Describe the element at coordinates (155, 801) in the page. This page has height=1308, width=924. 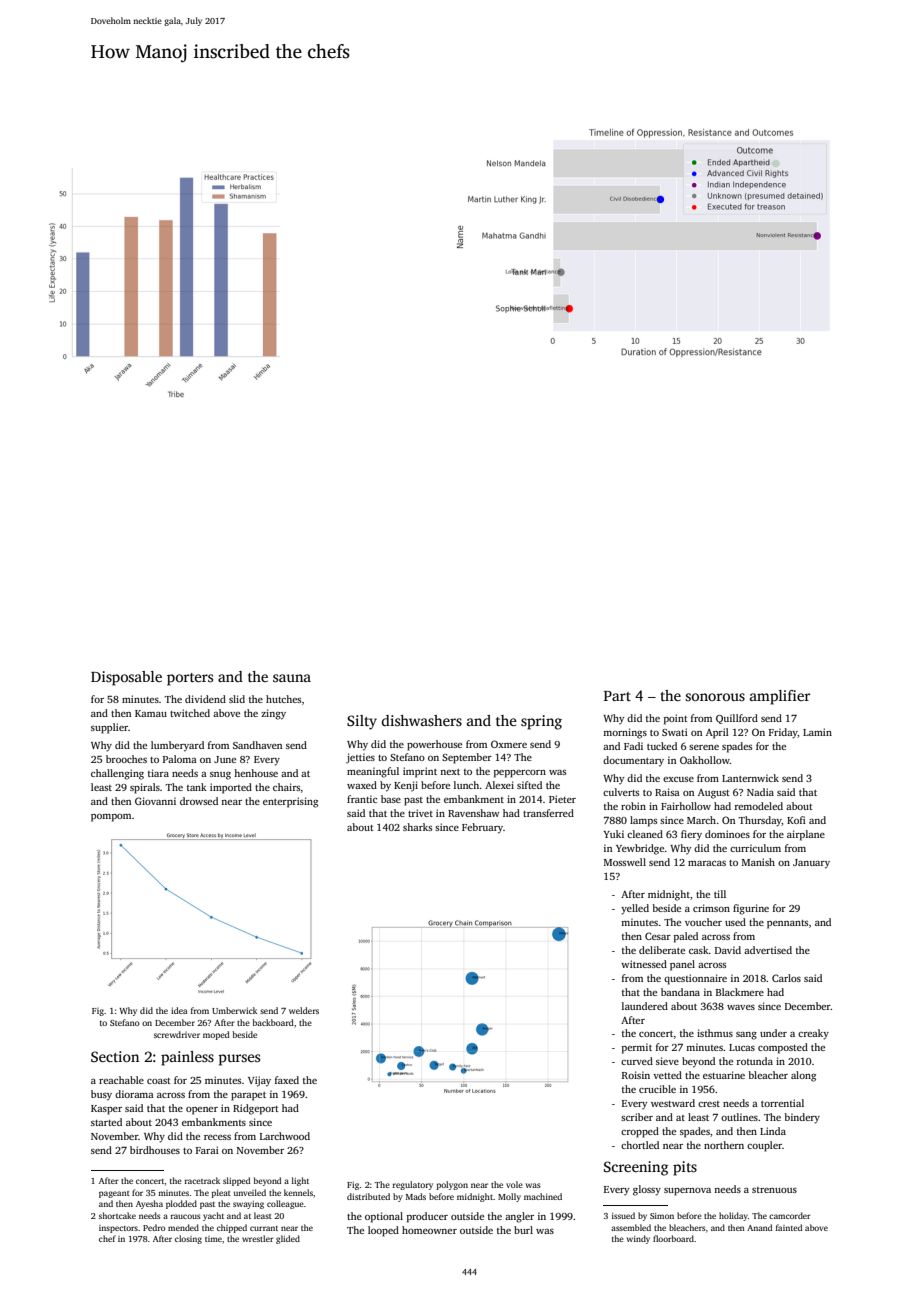
I see `Giovanni` at that location.
